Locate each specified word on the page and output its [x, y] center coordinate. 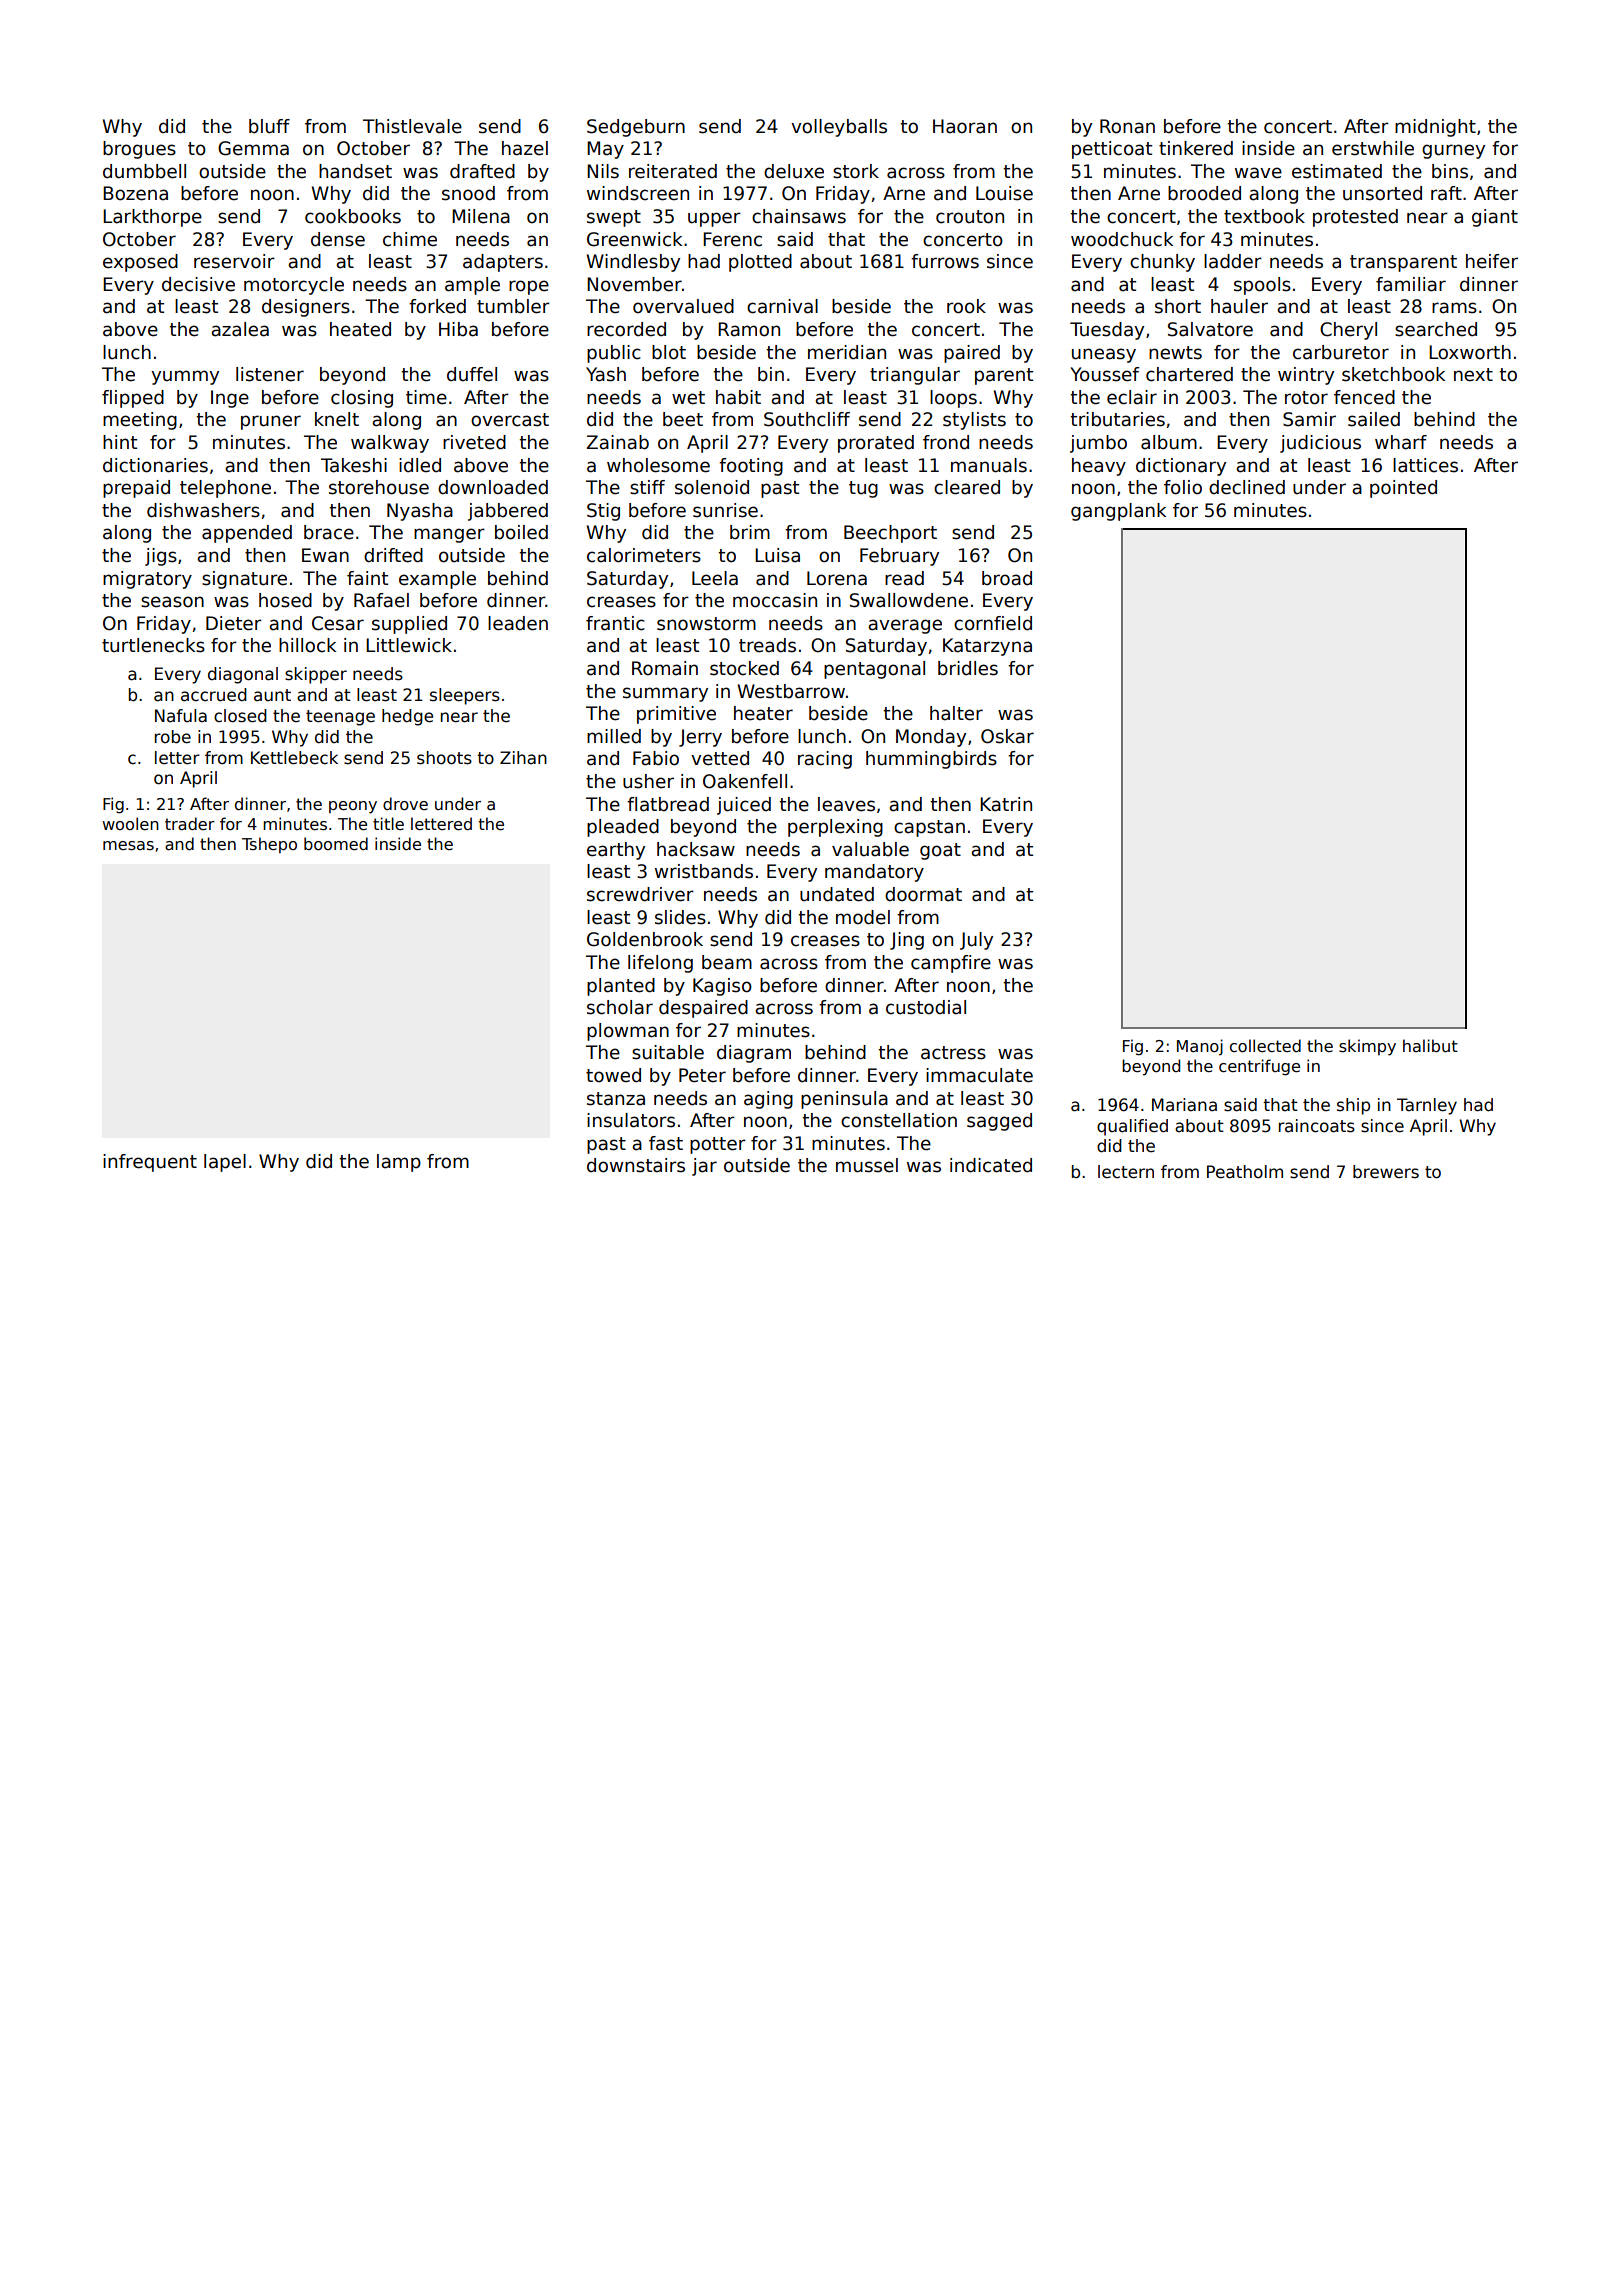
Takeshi [354, 465]
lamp [399, 1163]
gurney [1453, 151]
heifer [1492, 261]
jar [704, 1167]
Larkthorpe [152, 218]
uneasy [1104, 355]
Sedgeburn [636, 128]
